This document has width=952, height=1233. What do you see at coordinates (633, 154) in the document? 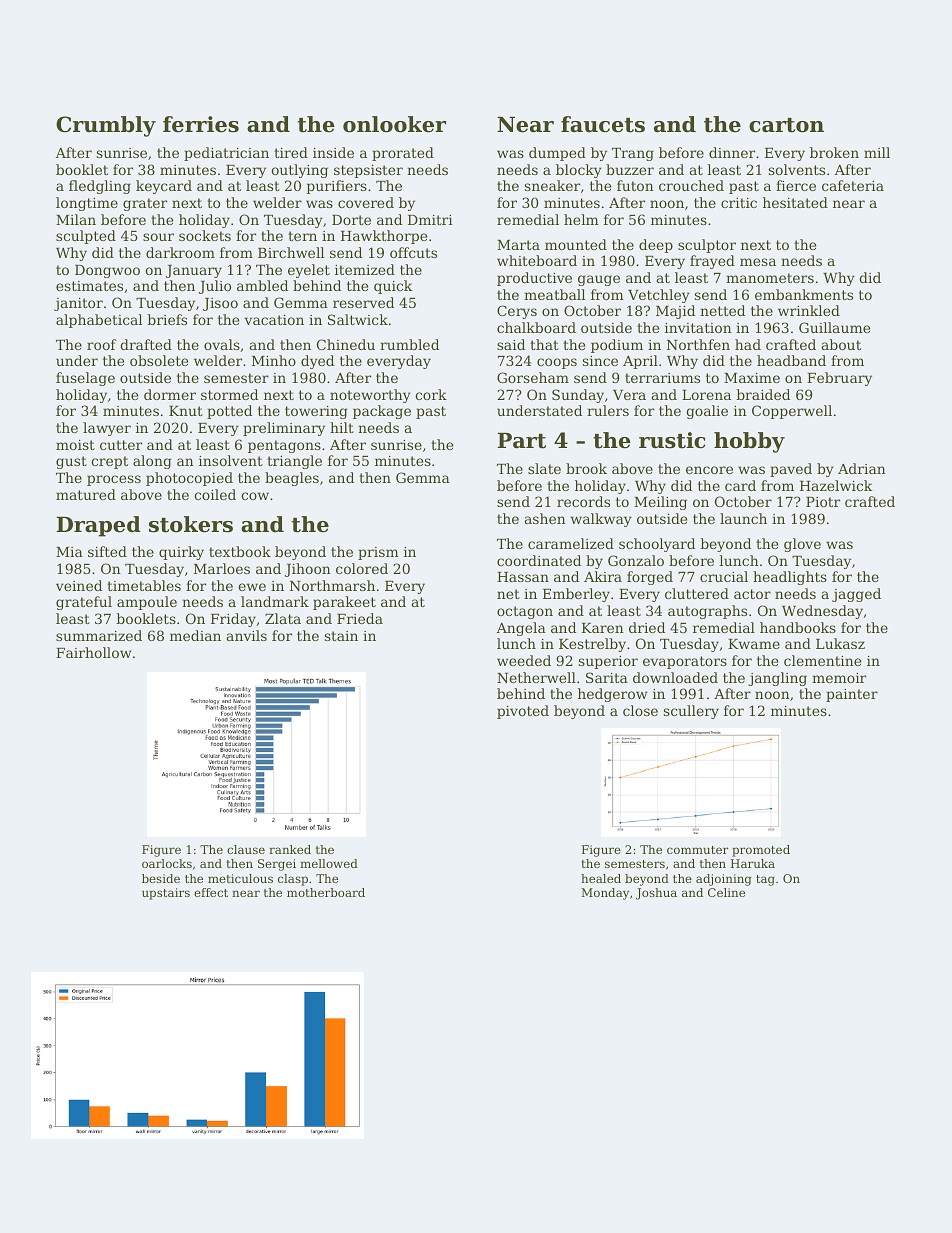
I see `Trang` at bounding box center [633, 154].
